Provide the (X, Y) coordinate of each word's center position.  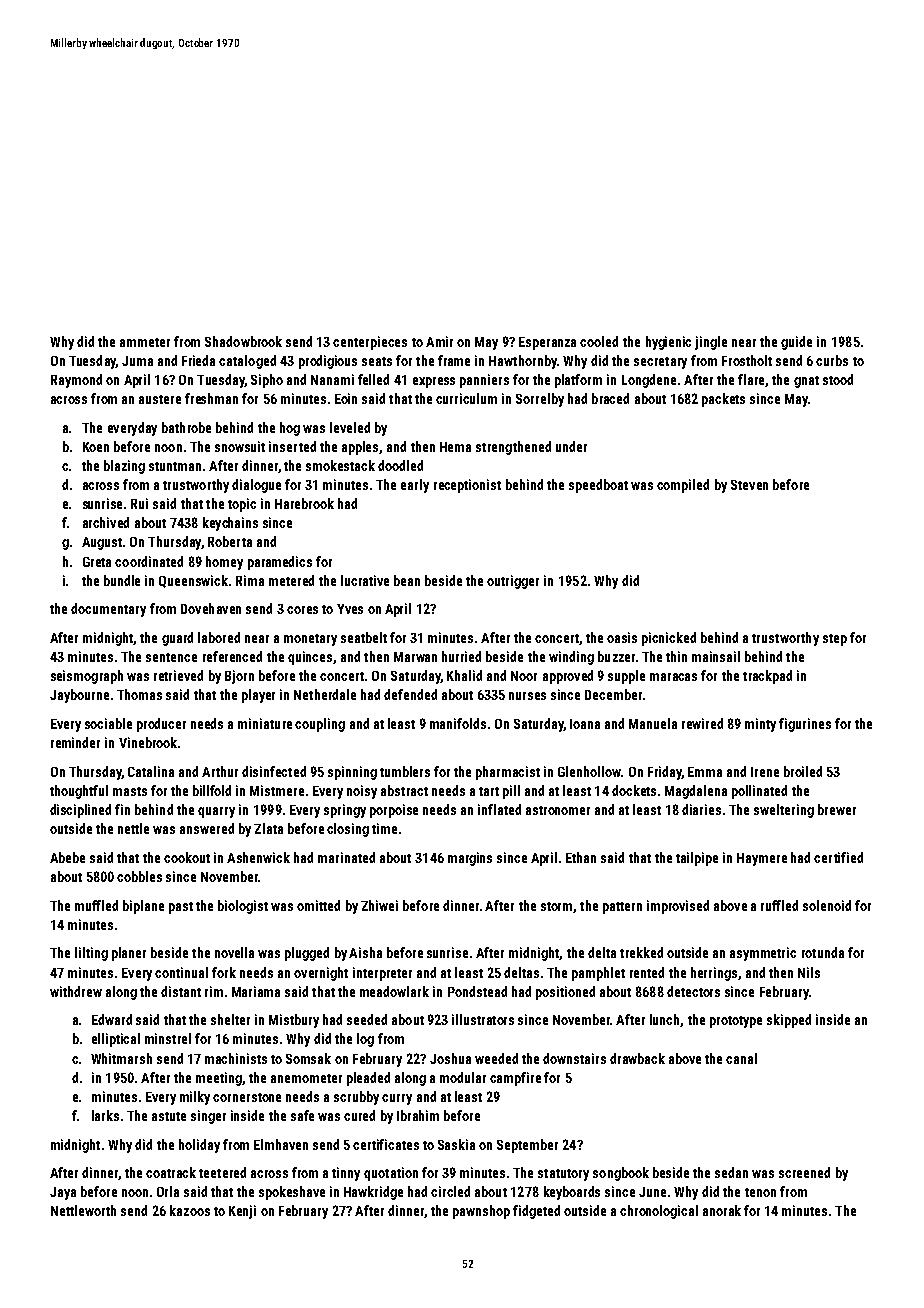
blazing (124, 467)
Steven (749, 485)
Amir (439, 341)
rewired (702, 723)
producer (161, 725)
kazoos (190, 1210)
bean (407, 580)
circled (450, 1191)
